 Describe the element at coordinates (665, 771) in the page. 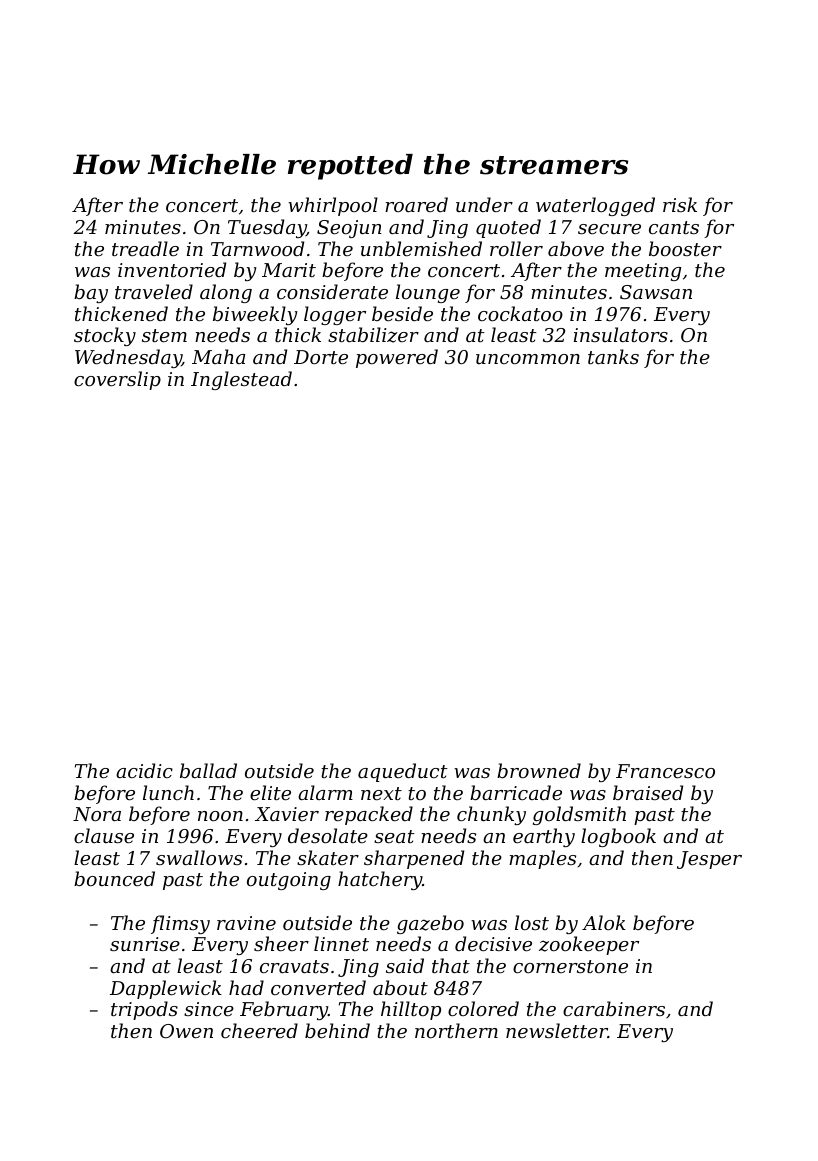

I see `Francesco` at that location.
